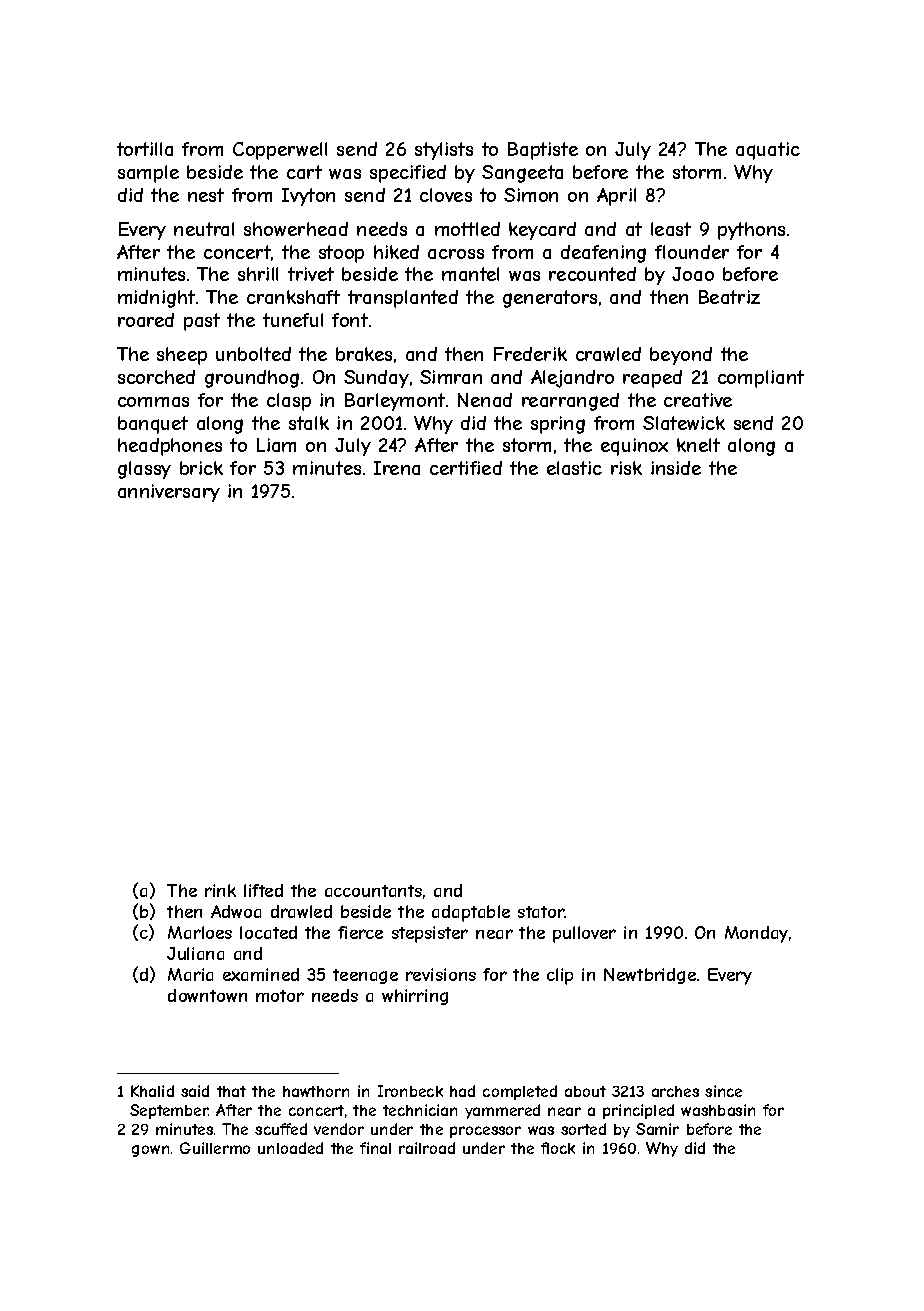 The width and height of the image is (924, 1311). What do you see at coordinates (558, 425) in the image?
I see `spring` at bounding box center [558, 425].
